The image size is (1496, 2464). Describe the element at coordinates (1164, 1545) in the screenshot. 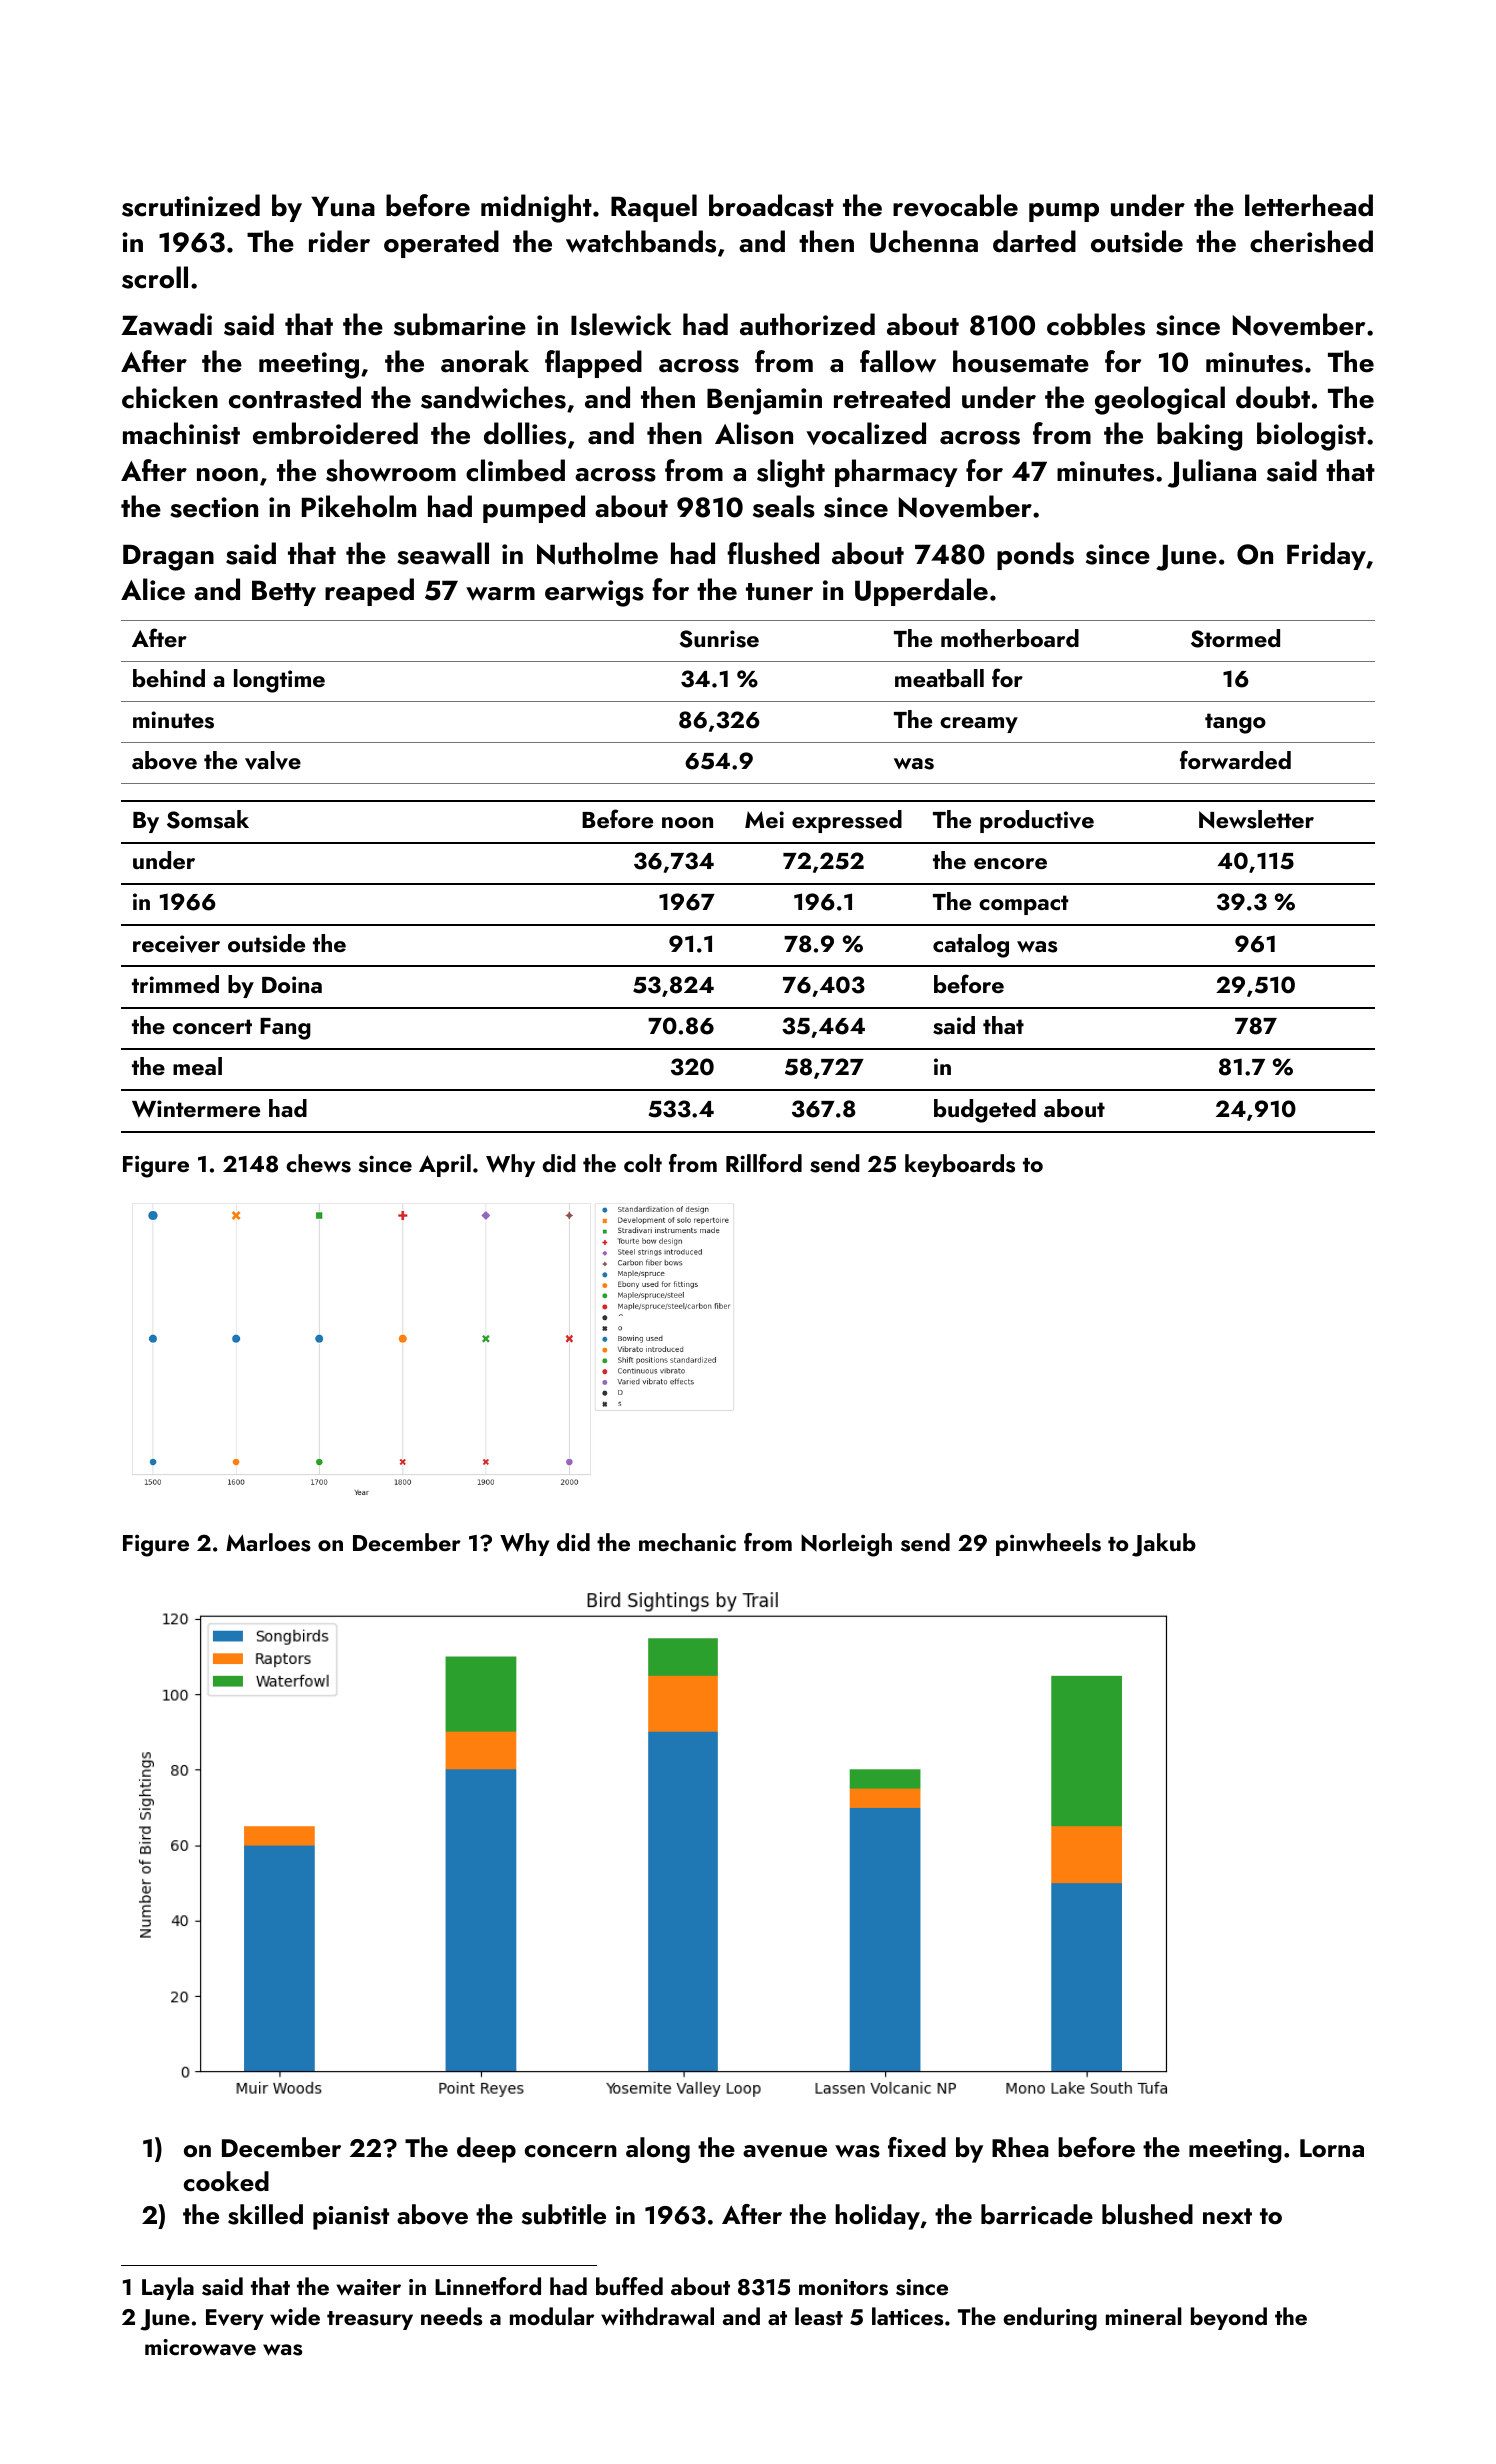

I see `Jakub` at that location.
